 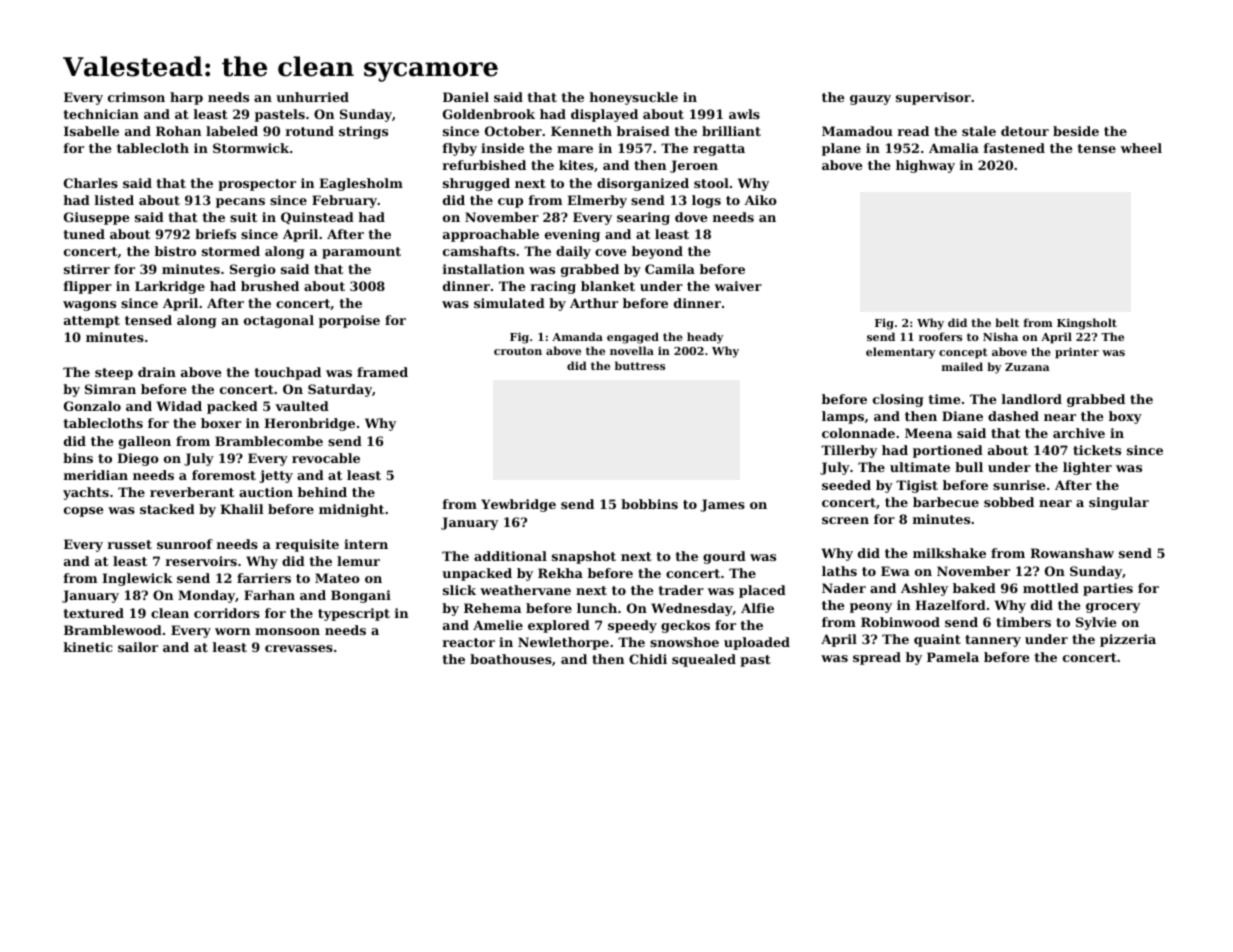 What do you see at coordinates (757, 643) in the document?
I see `uploaded` at bounding box center [757, 643].
